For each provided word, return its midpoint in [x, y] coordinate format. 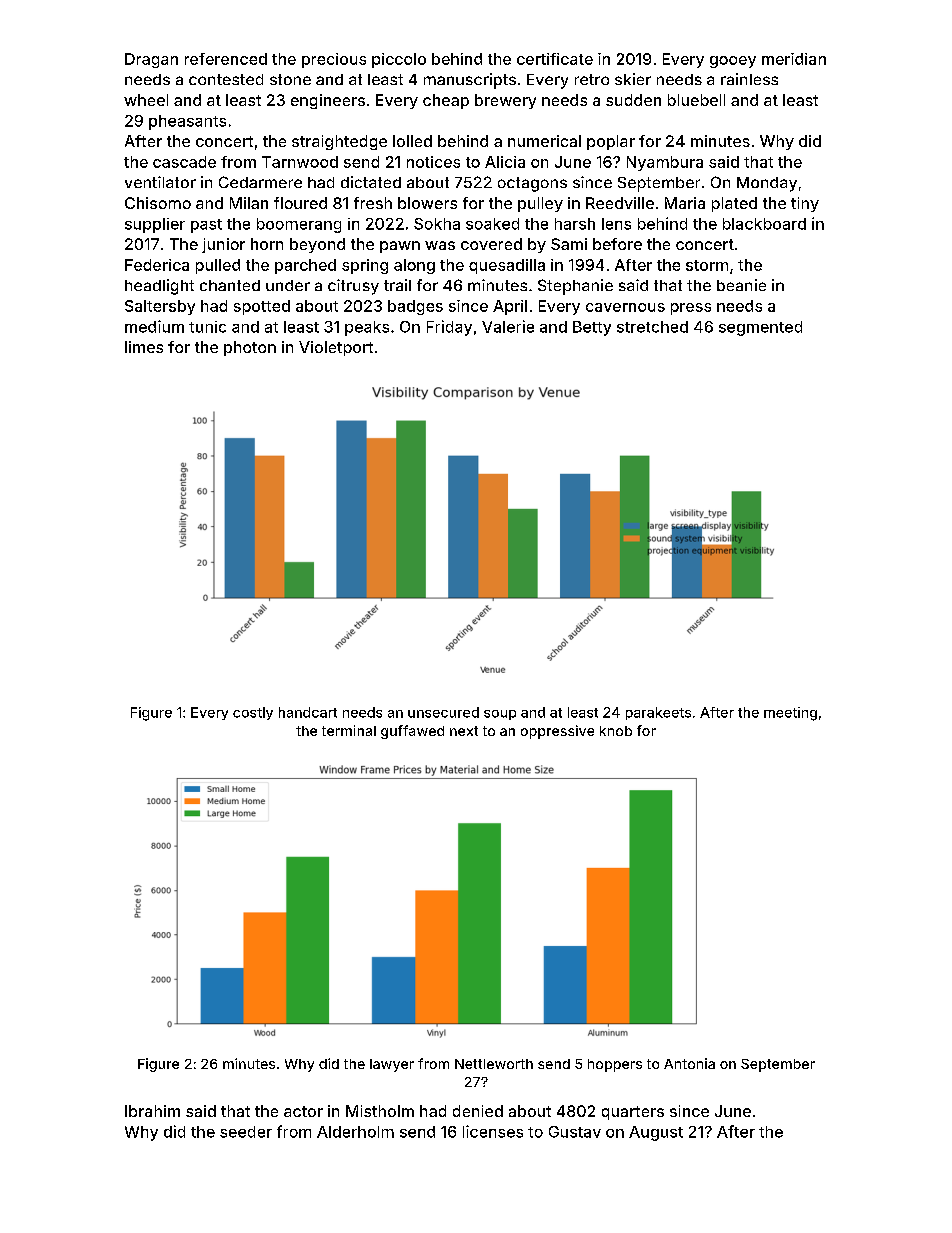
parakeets [658, 713]
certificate [555, 59]
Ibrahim [152, 1111]
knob [616, 731]
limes [144, 347]
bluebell [696, 100]
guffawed [412, 732]
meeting [790, 714]
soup [500, 715]
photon [250, 348]
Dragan [151, 60]
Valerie [508, 326]
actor [303, 1111]
